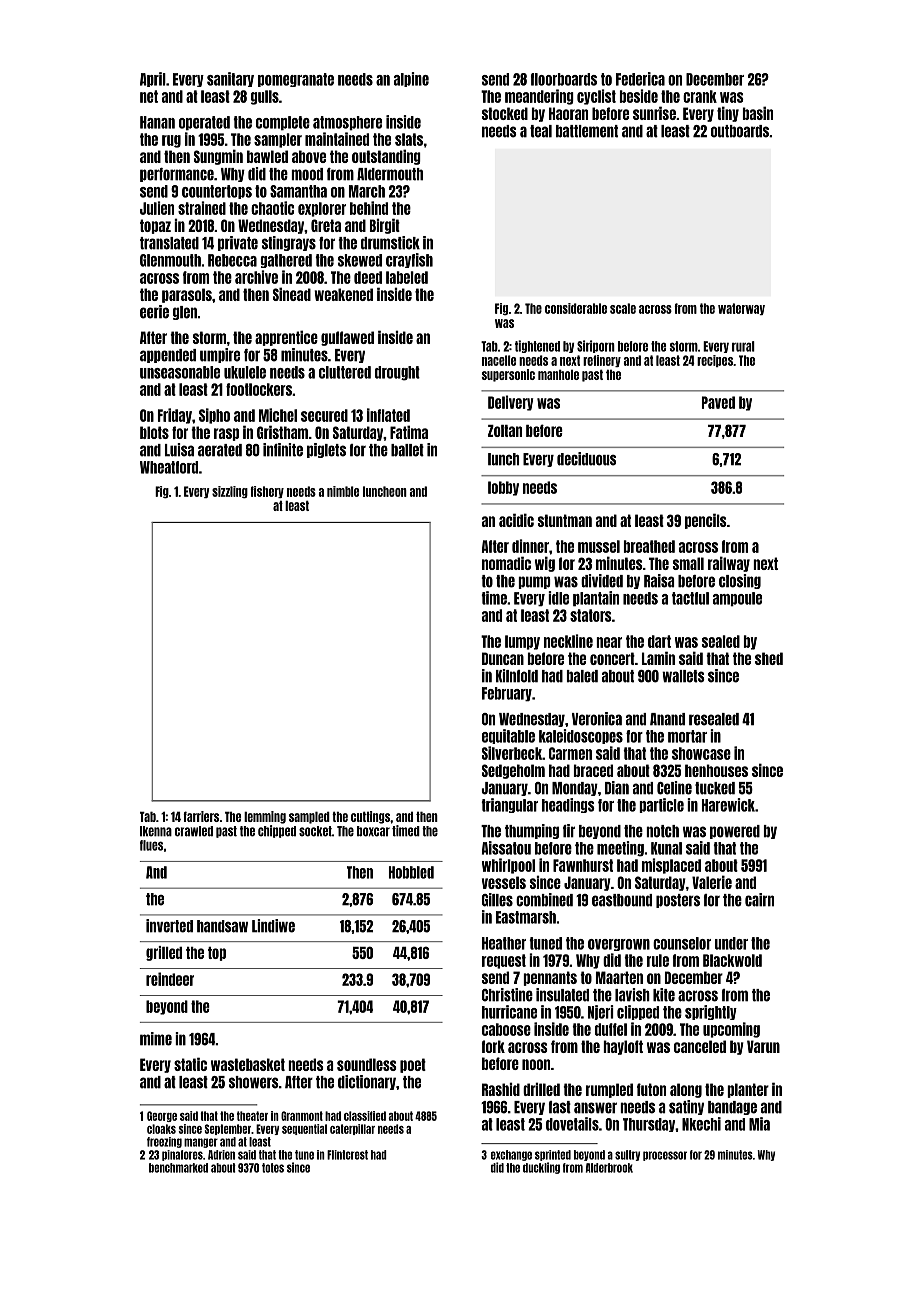 This screenshot has width=924, height=1314. Describe the element at coordinates (640, 79) in the screenshot. I see `Federica` at that location.
